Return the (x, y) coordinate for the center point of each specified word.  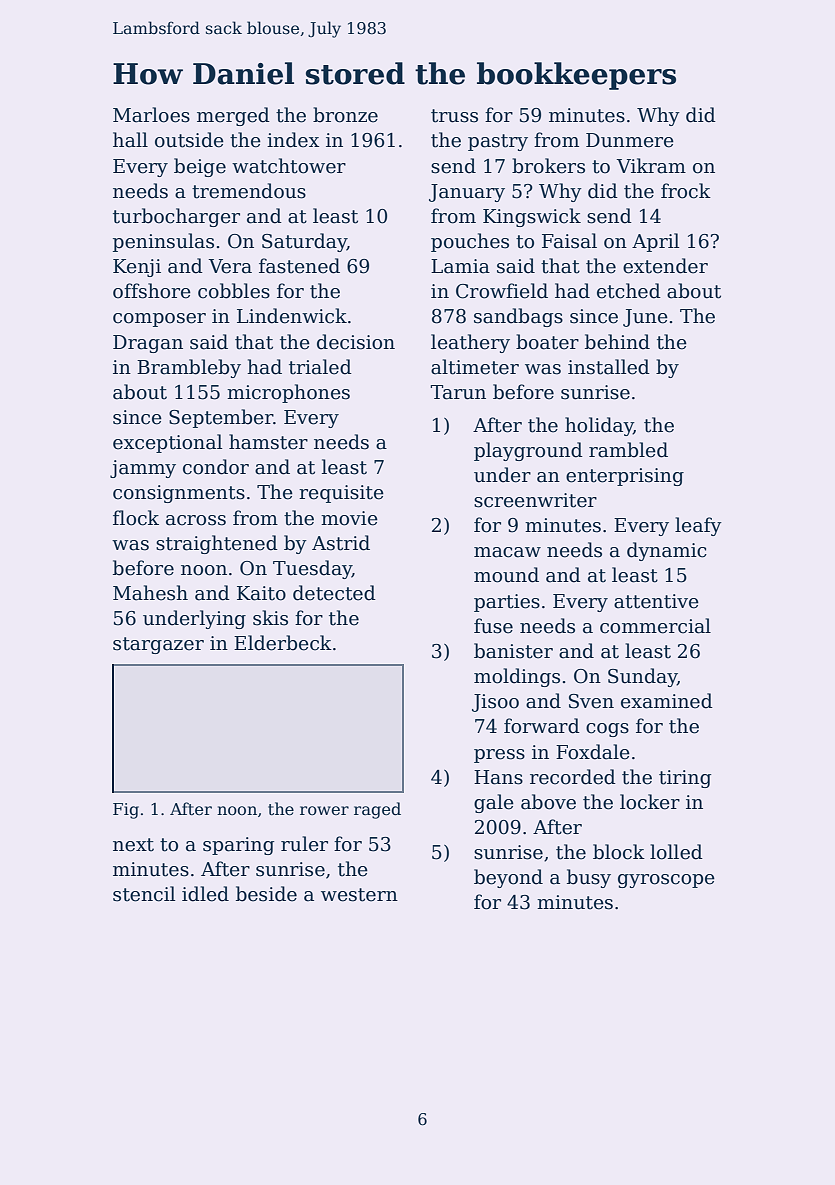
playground (528, 451)
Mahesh (150, 593)
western (359, 895)
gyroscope (666, 881)
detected (334, 593)
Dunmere (630, 140)
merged (233, 116)
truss (454, 116)
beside (266, 894)
